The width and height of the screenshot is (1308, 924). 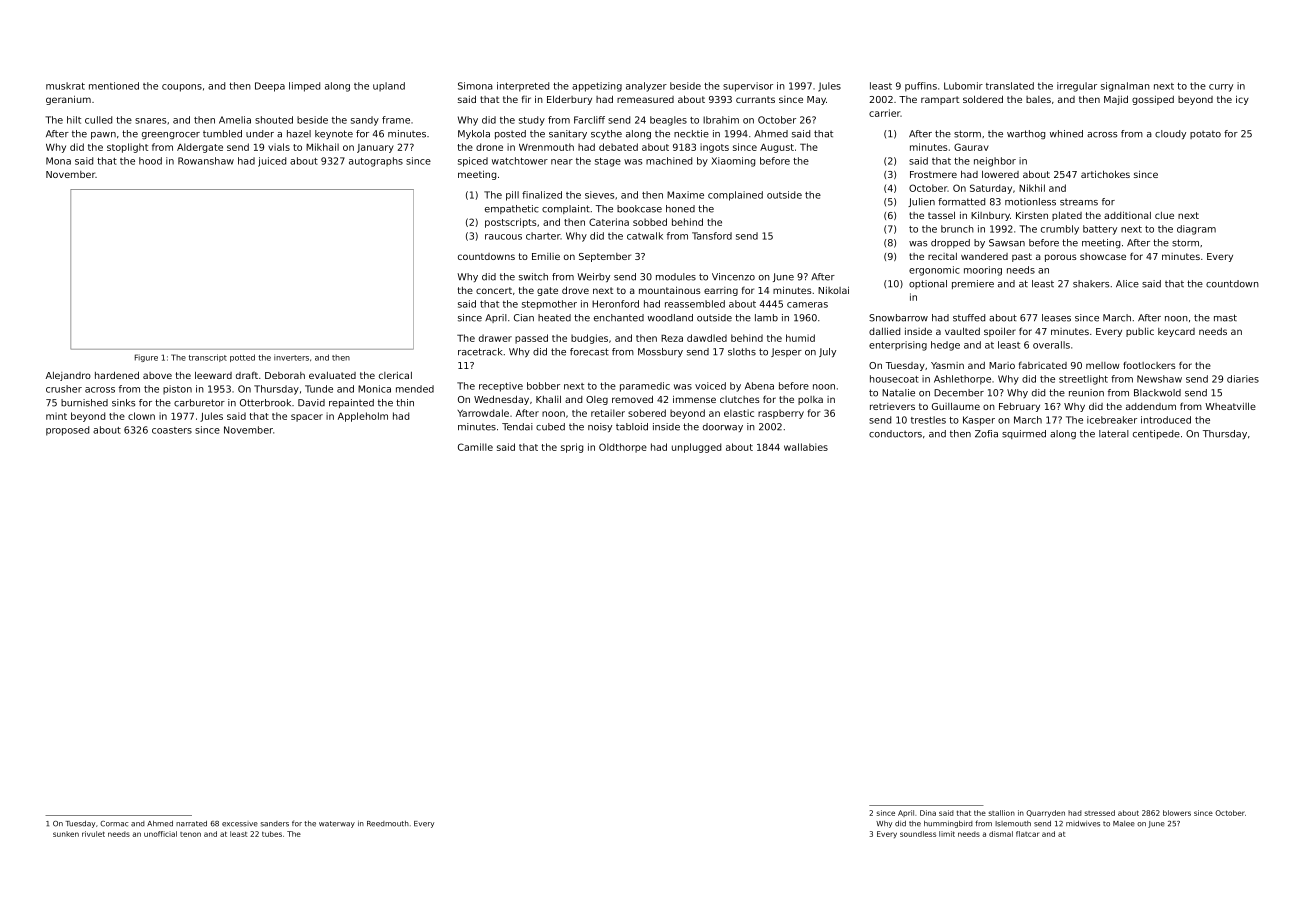 What do you see at coordinates (1045, 814) in the screenshot?
I see `Quarryden` at bounding box center [1045, 814].
